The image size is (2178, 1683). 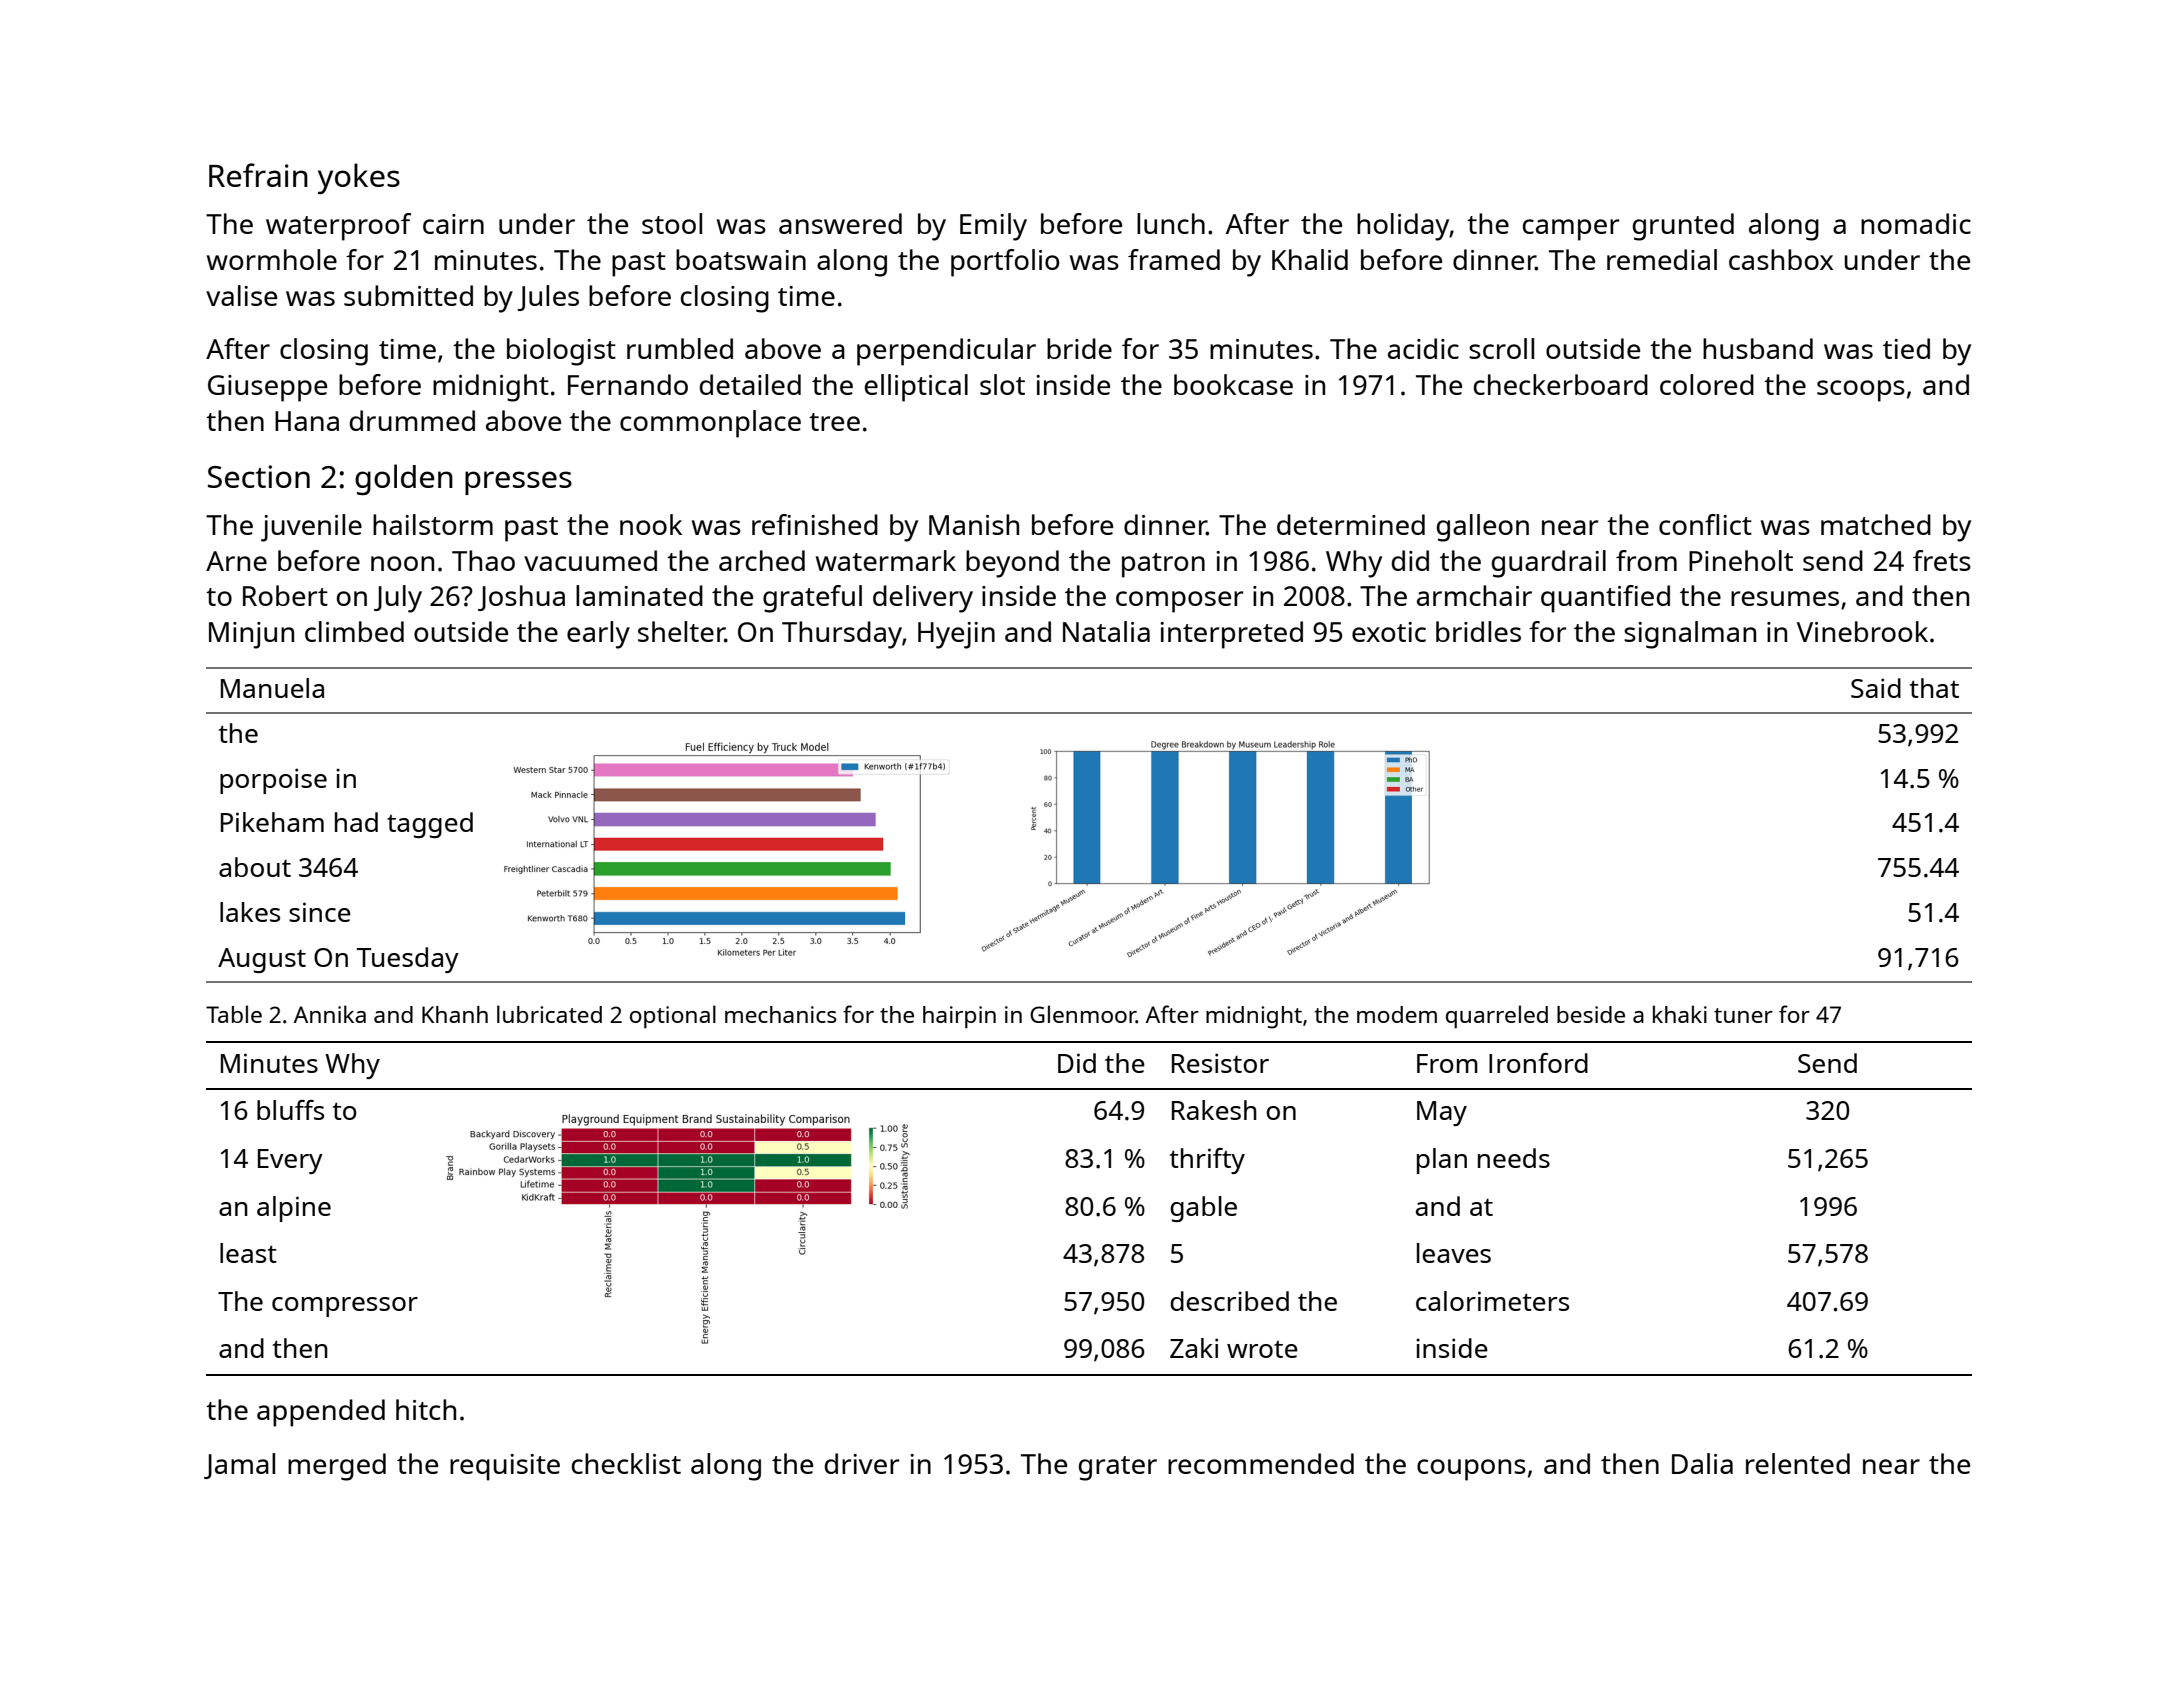 What do you see at coordinates (426, 1409) in the page?
I see `hitch` at bounding box center [426, 1409].
